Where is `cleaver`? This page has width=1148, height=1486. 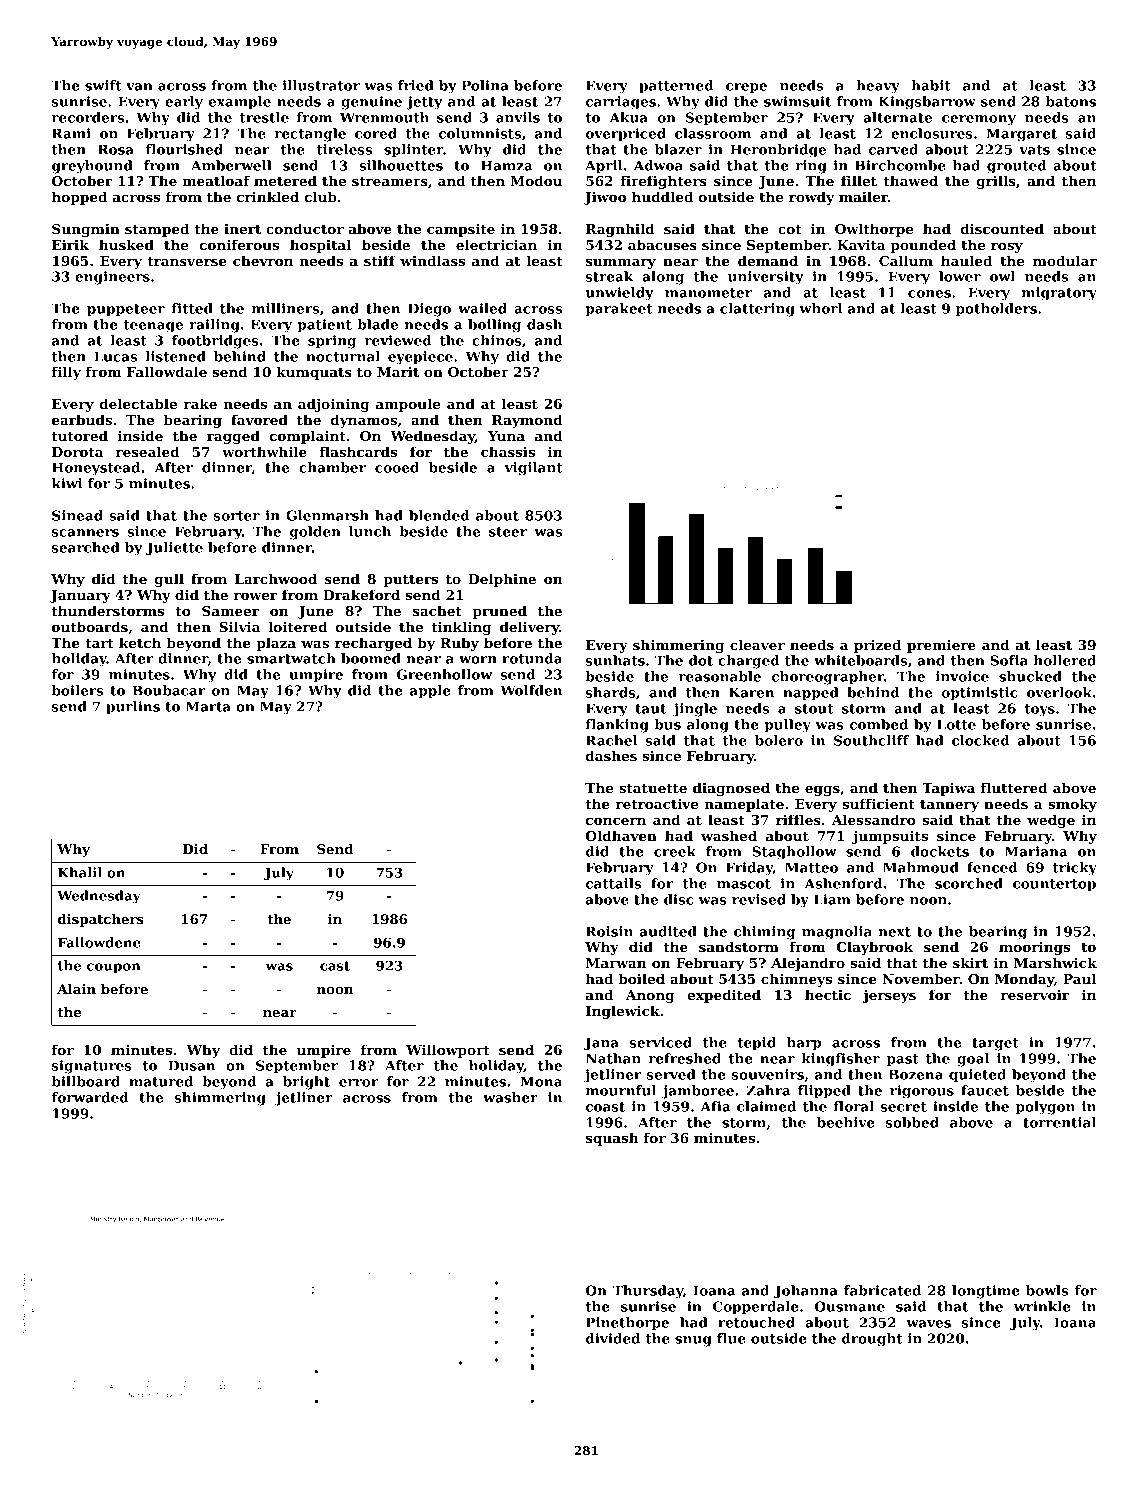 cleaver is located at coordinates (757, 644).
